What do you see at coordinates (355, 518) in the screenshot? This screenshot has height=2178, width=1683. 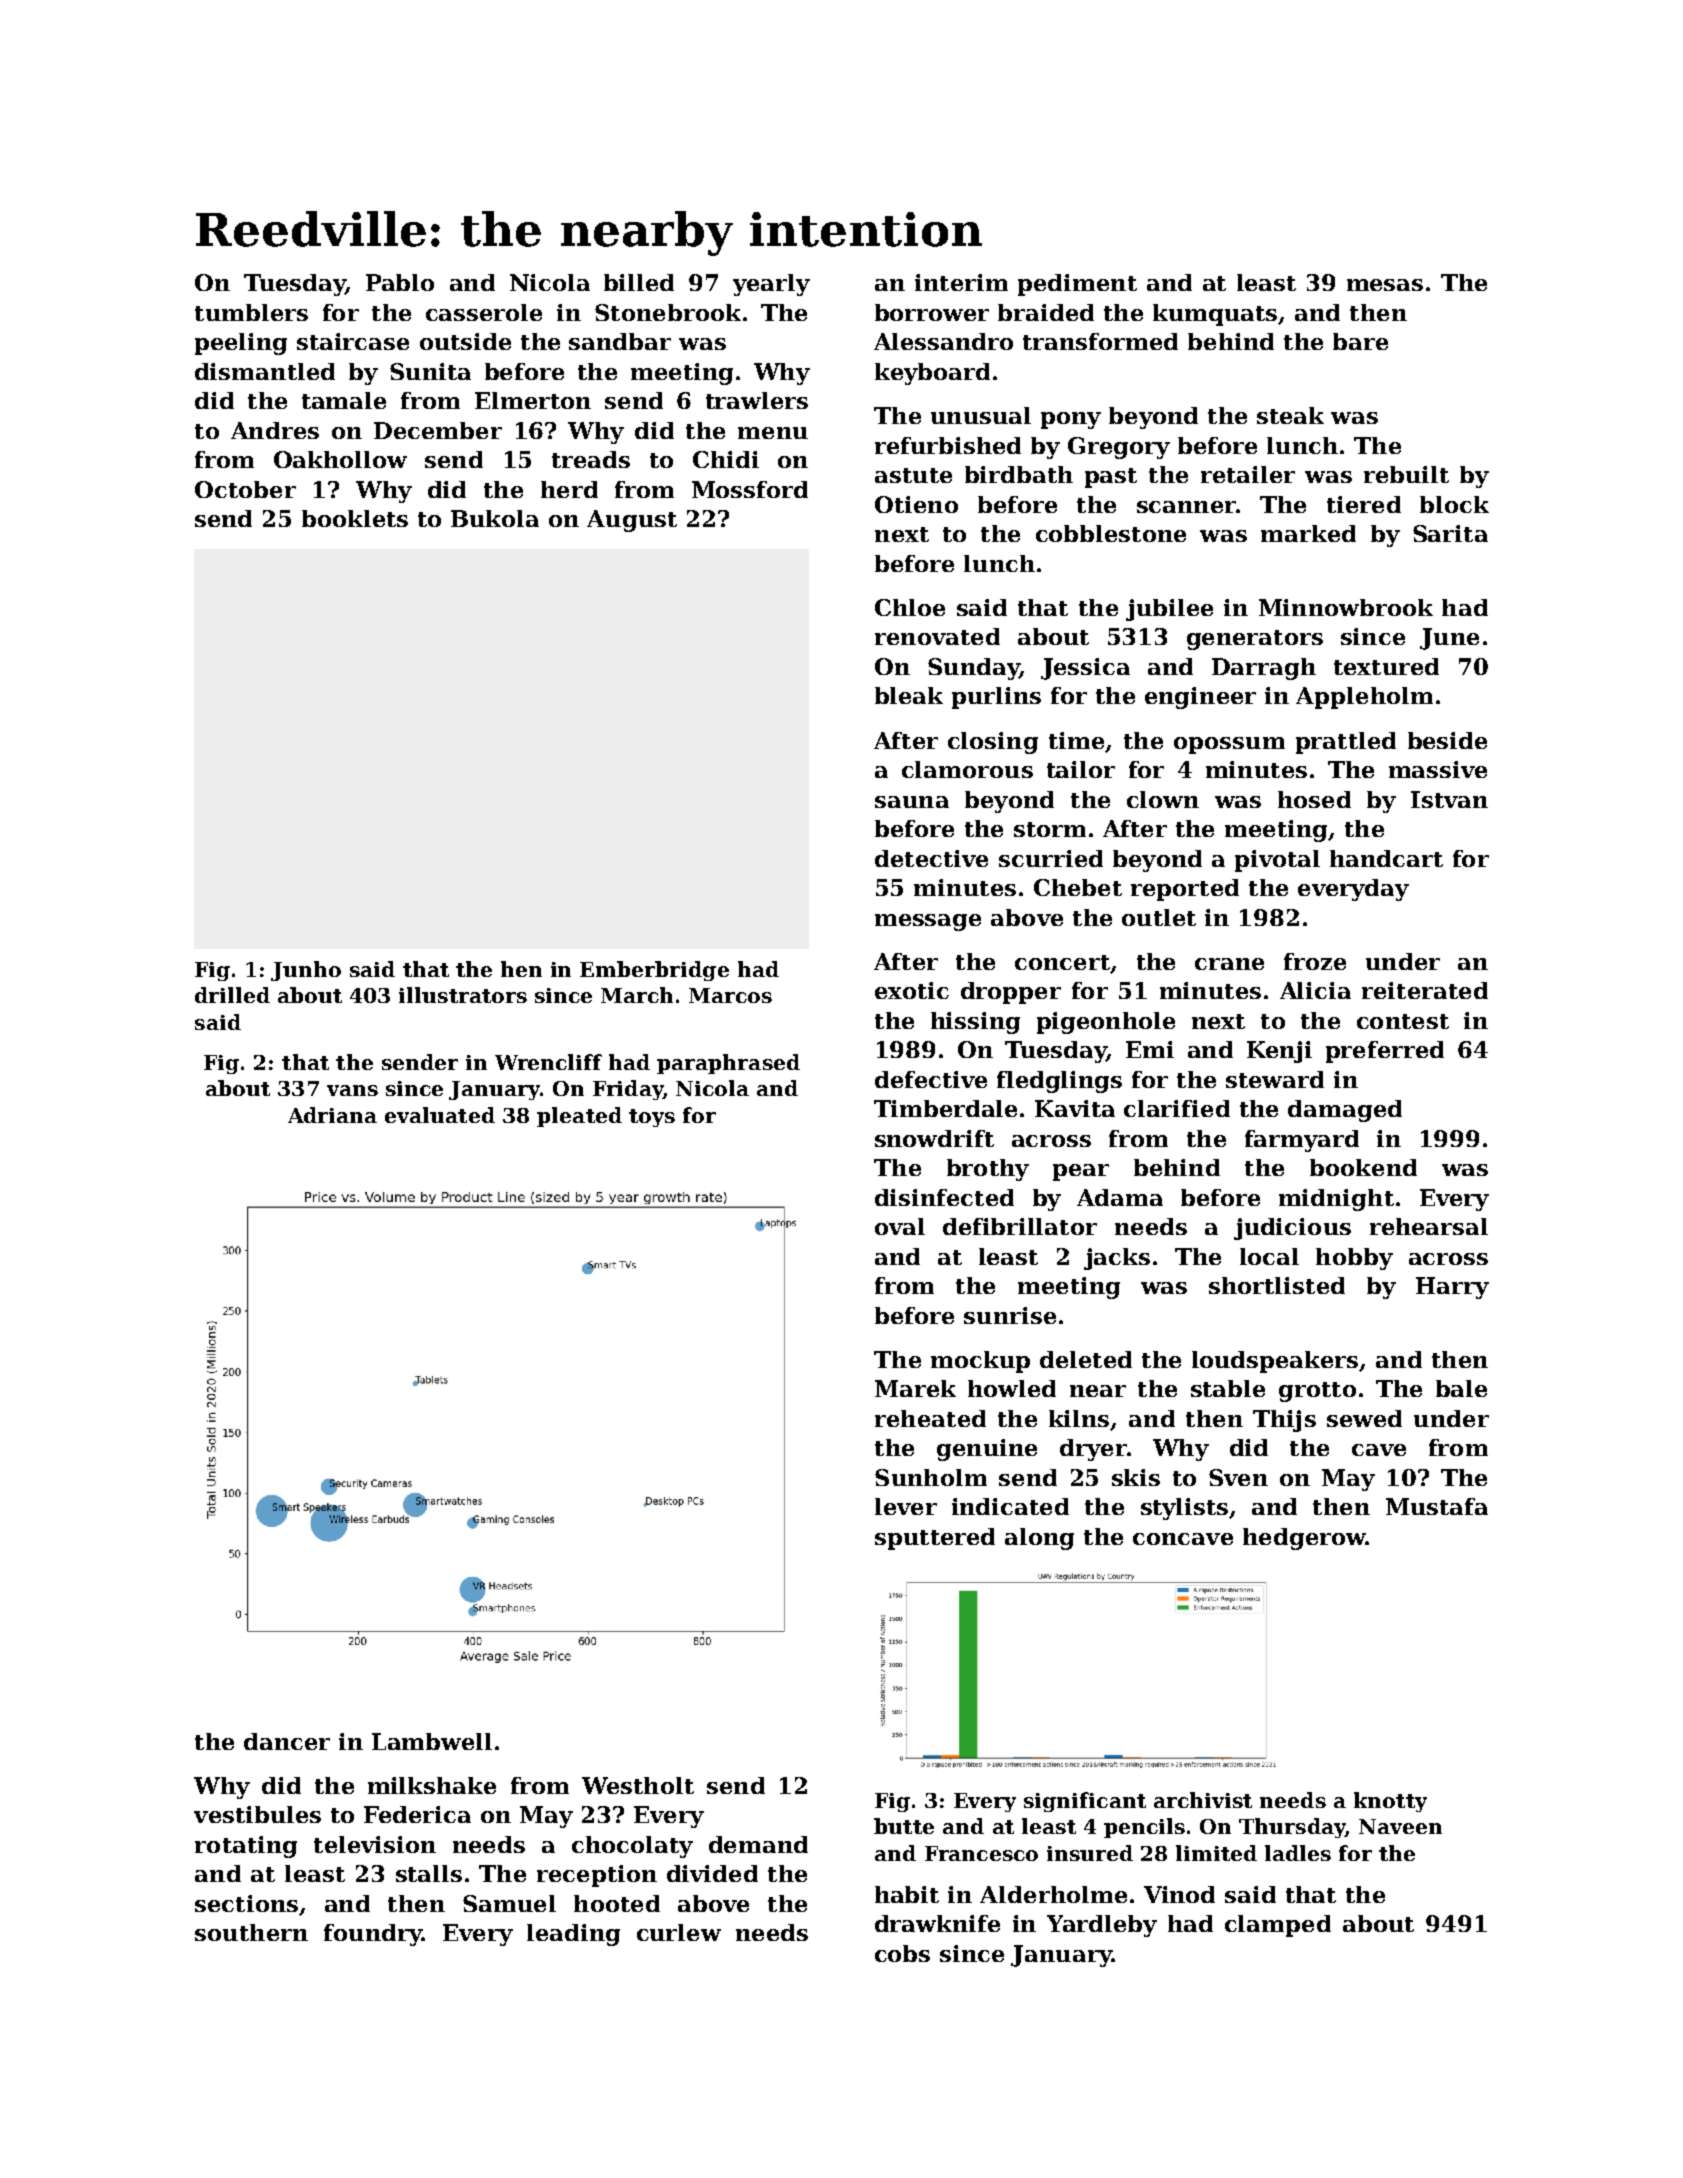 I see `booklets` at bounding box center [355, 518].
